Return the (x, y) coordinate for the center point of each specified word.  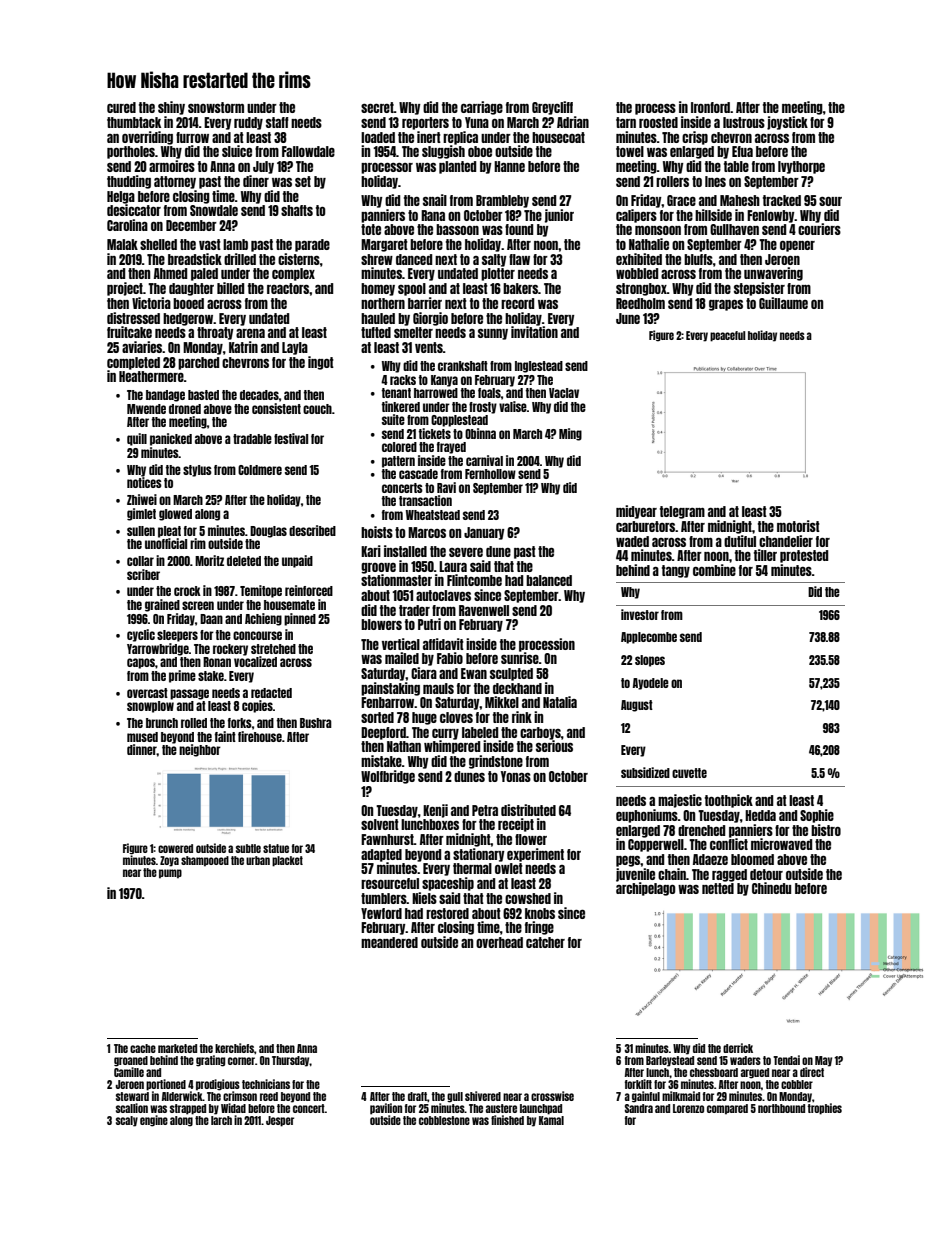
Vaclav (564, 393)
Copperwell (656, 845)
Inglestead (539, 367)
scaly (127, 1121)
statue (276, 848)
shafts (297, 210)
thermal (472, 868)
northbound (781, 1108)
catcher (545, 942)
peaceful (727, 336)
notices (144, 482)
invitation (534, 332)
